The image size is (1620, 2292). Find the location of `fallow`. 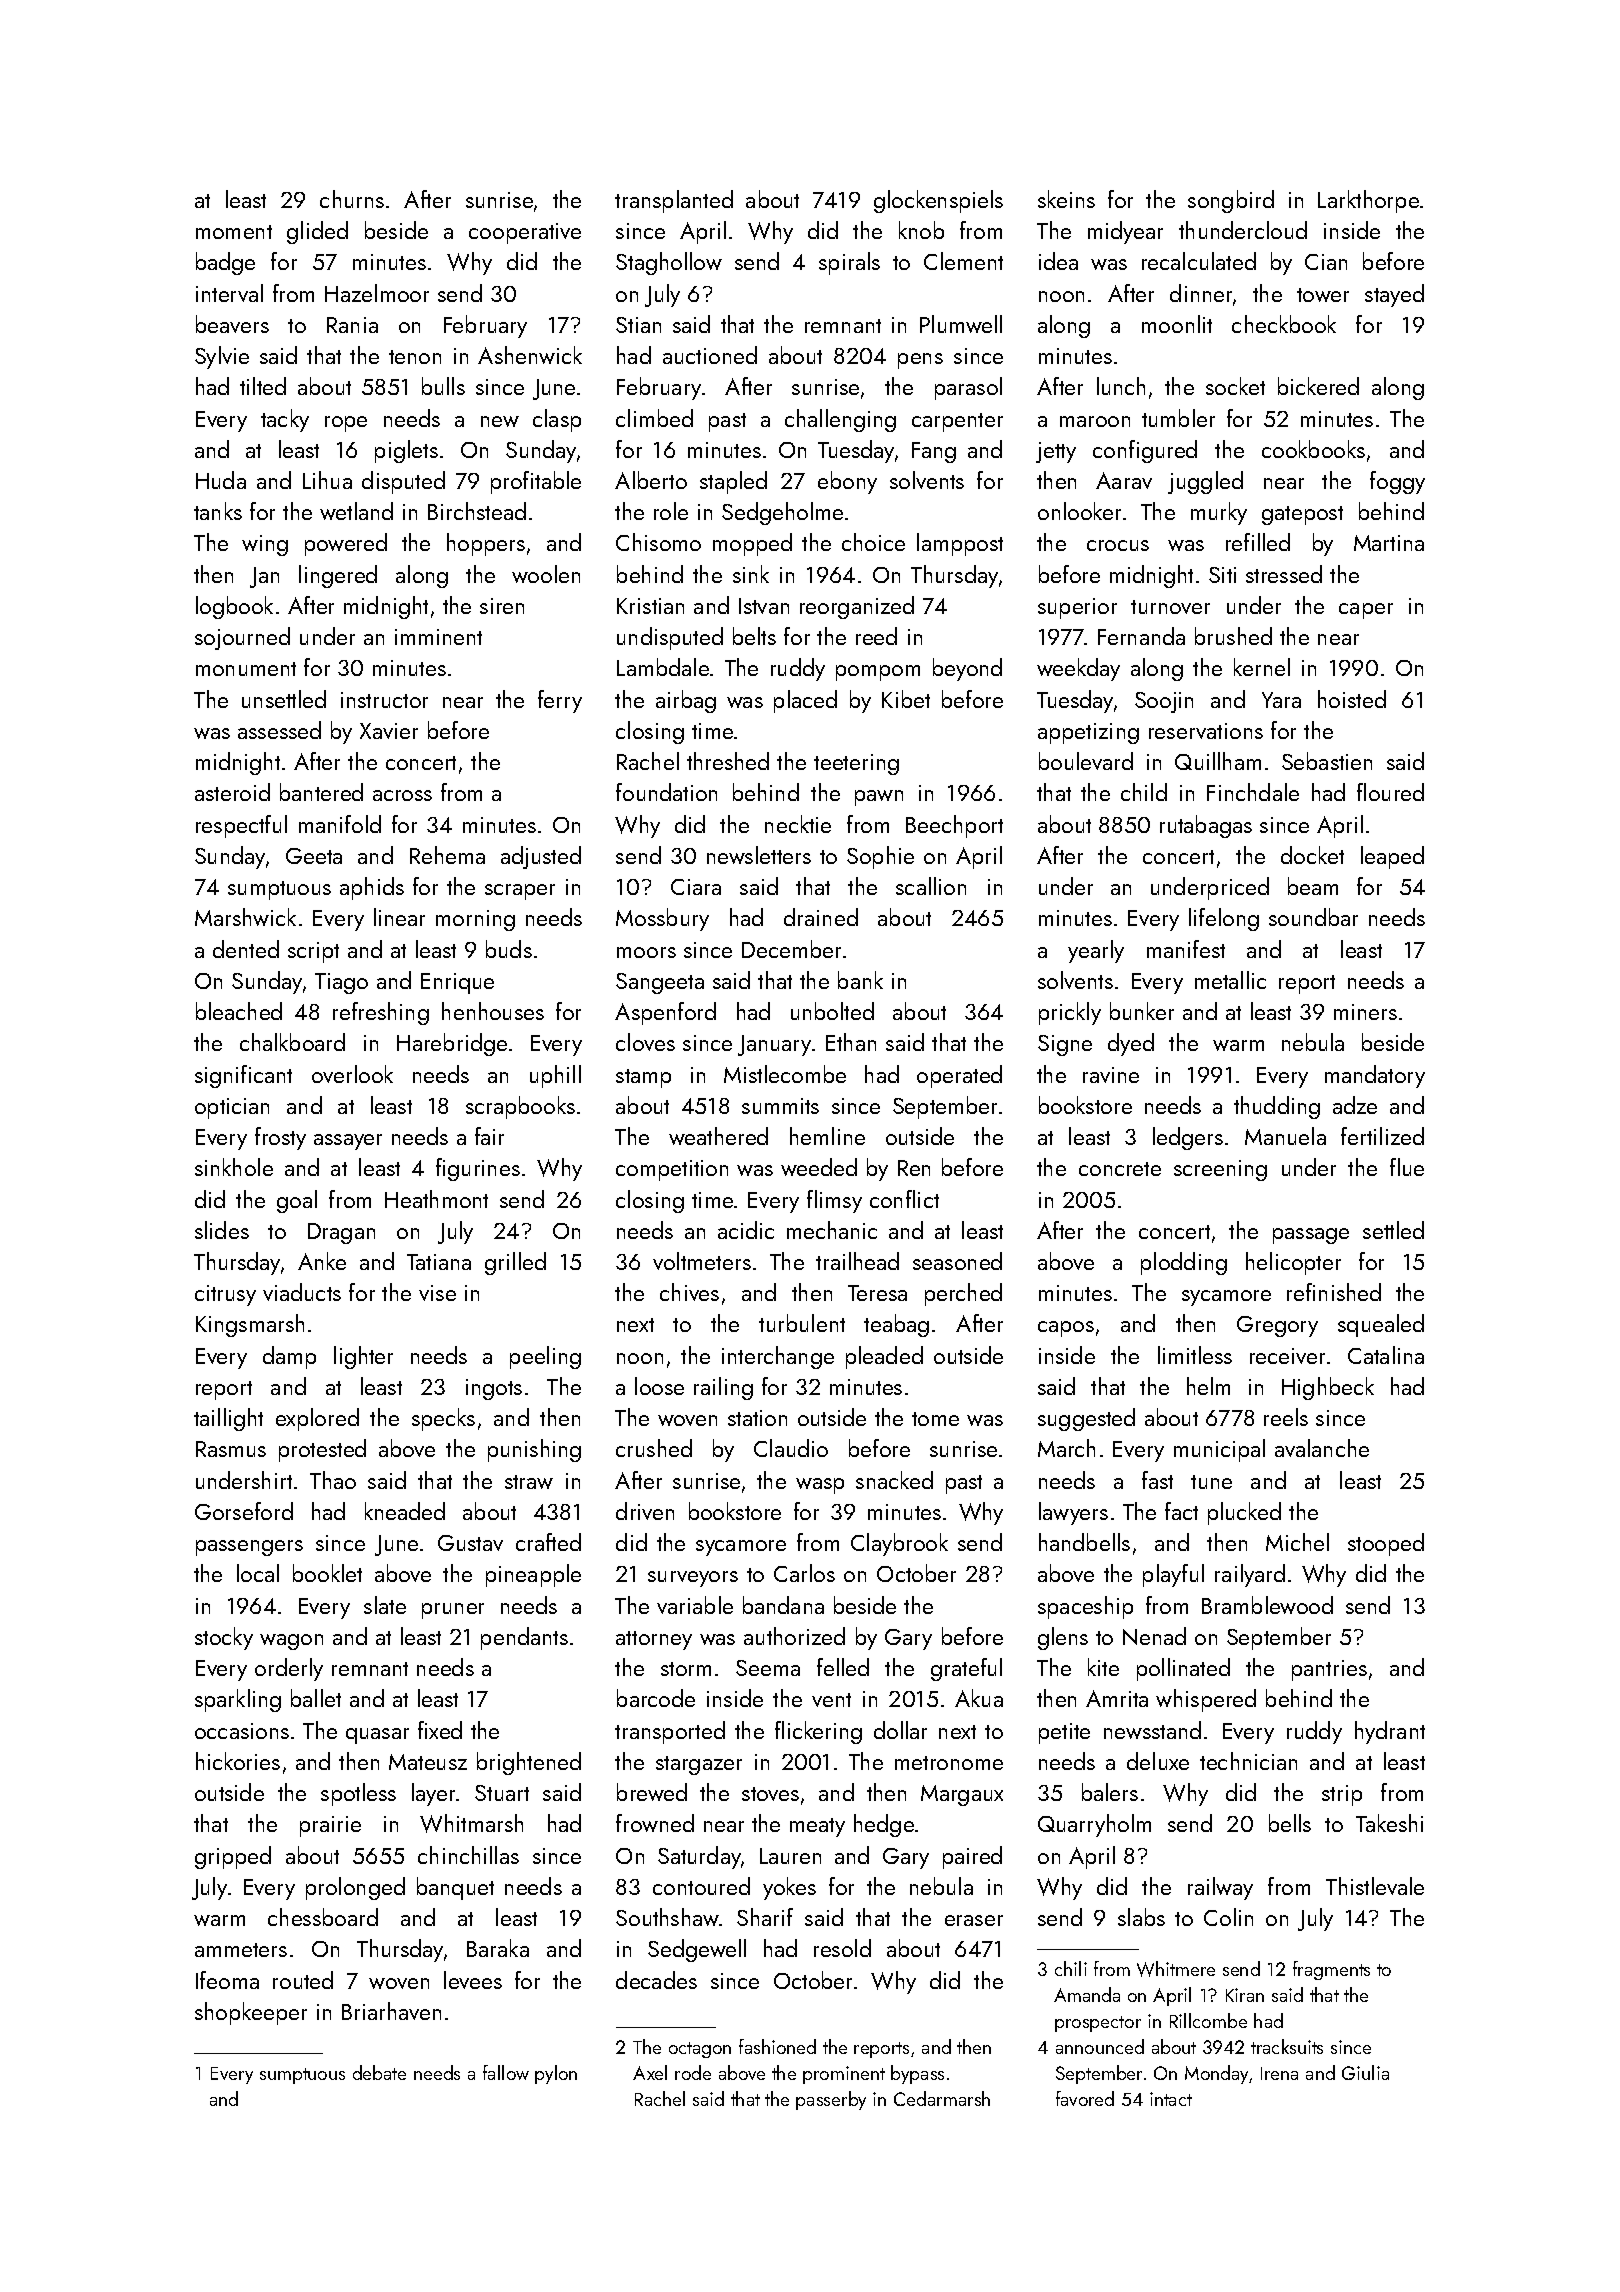

fallow is located at coordinates (506, 2072).
